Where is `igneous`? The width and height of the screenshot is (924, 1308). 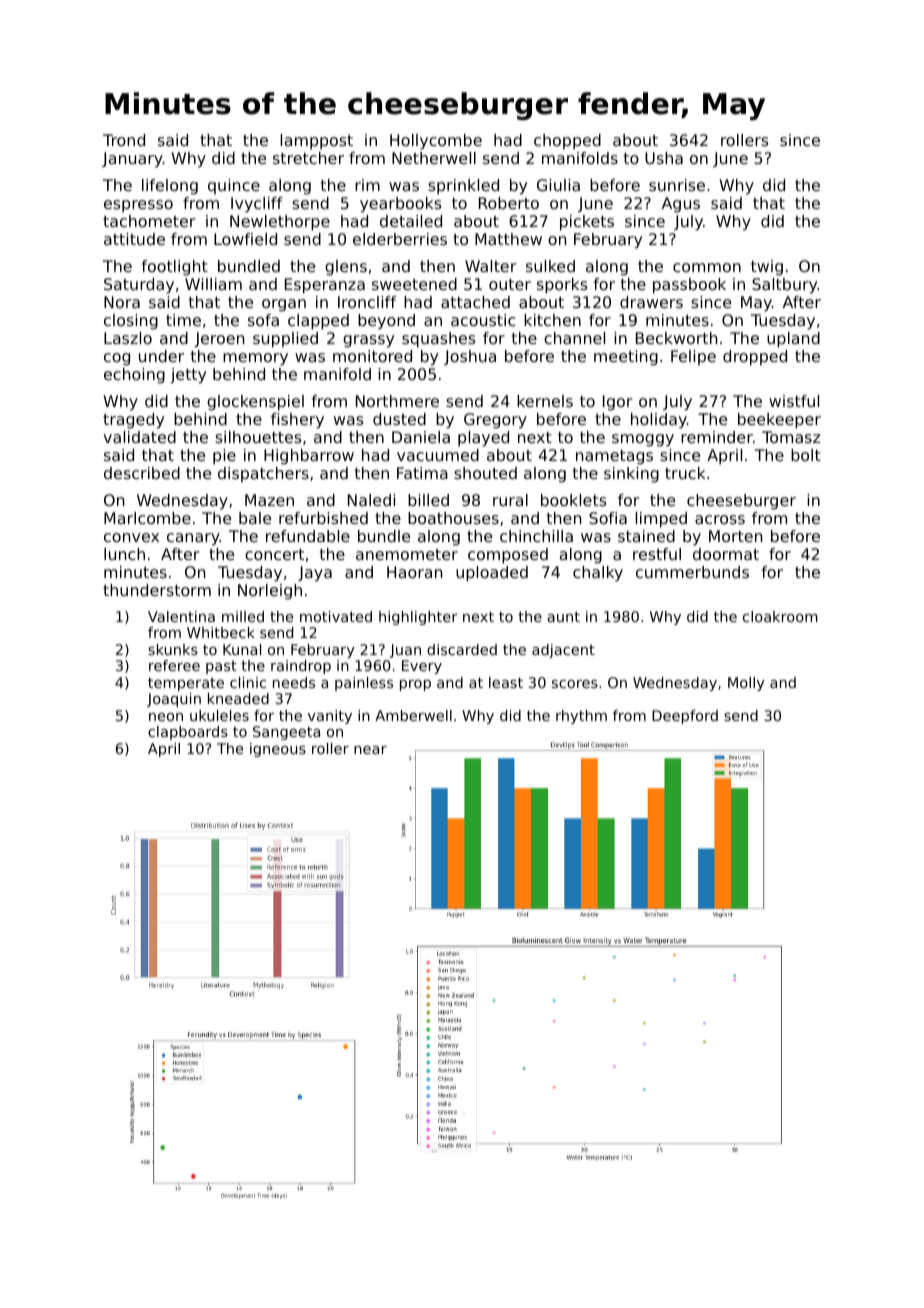 igneous is located at coordinates (278, 750).
